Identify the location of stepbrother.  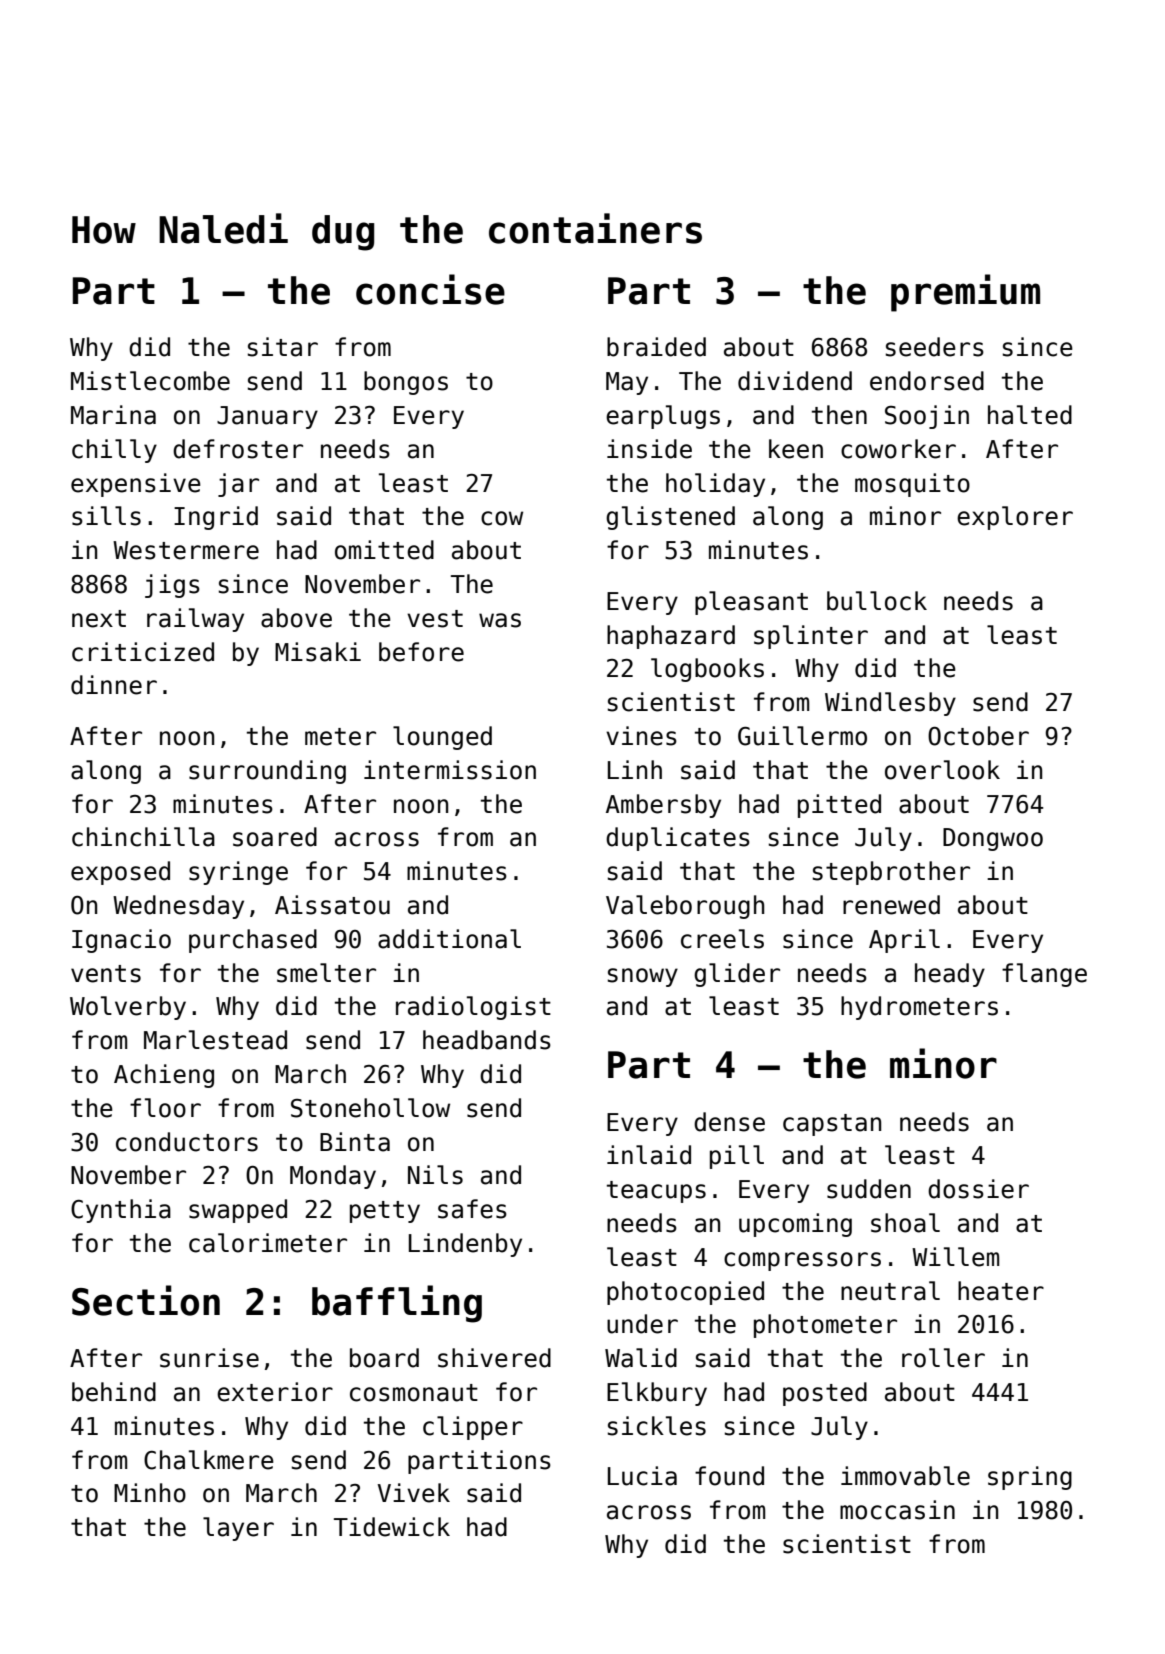
(891, 873).
